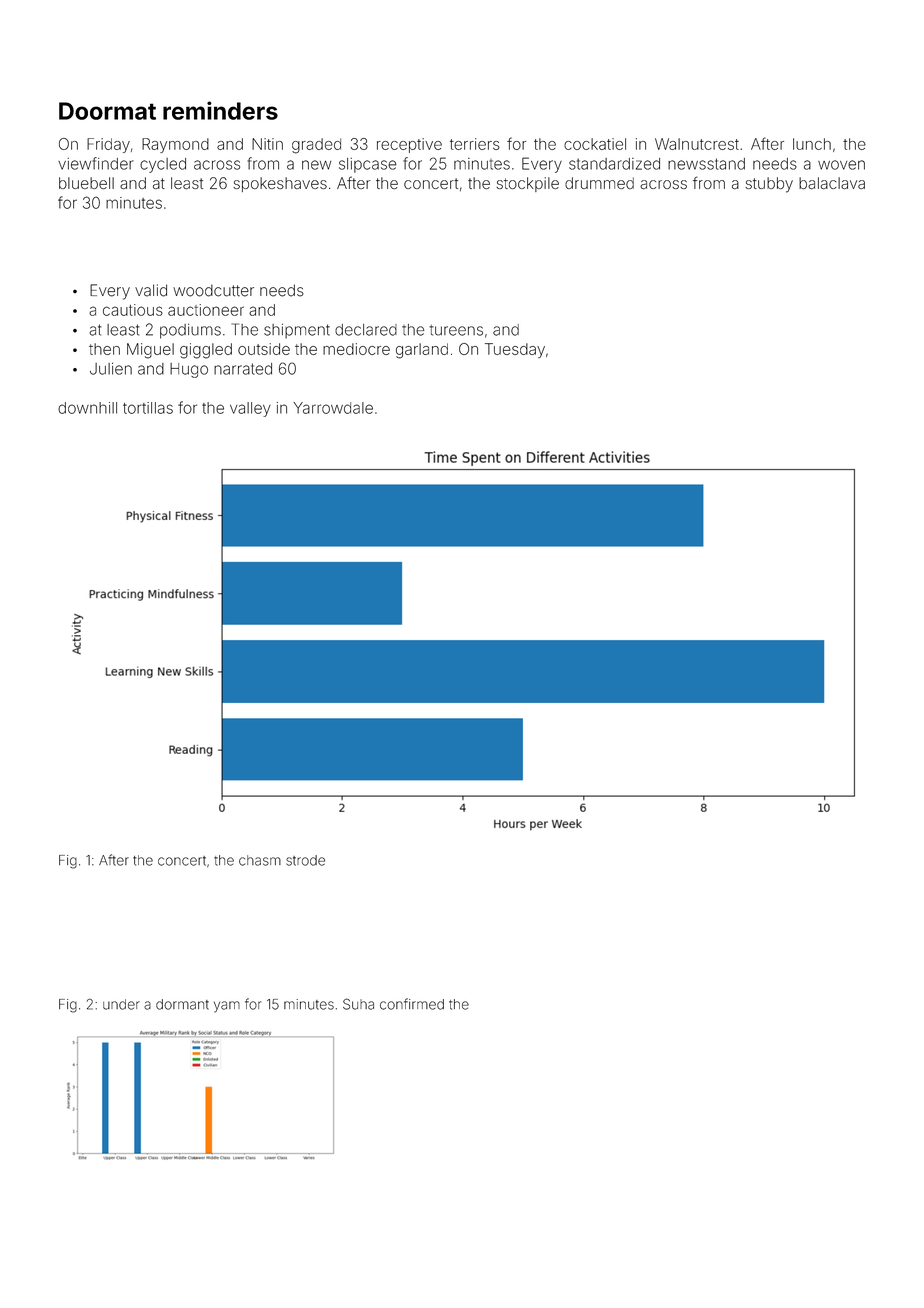 This image has height=1308, width=924. Describe the element at coordinates (412, 1004) in the image. I see `confirmed` at that location.
